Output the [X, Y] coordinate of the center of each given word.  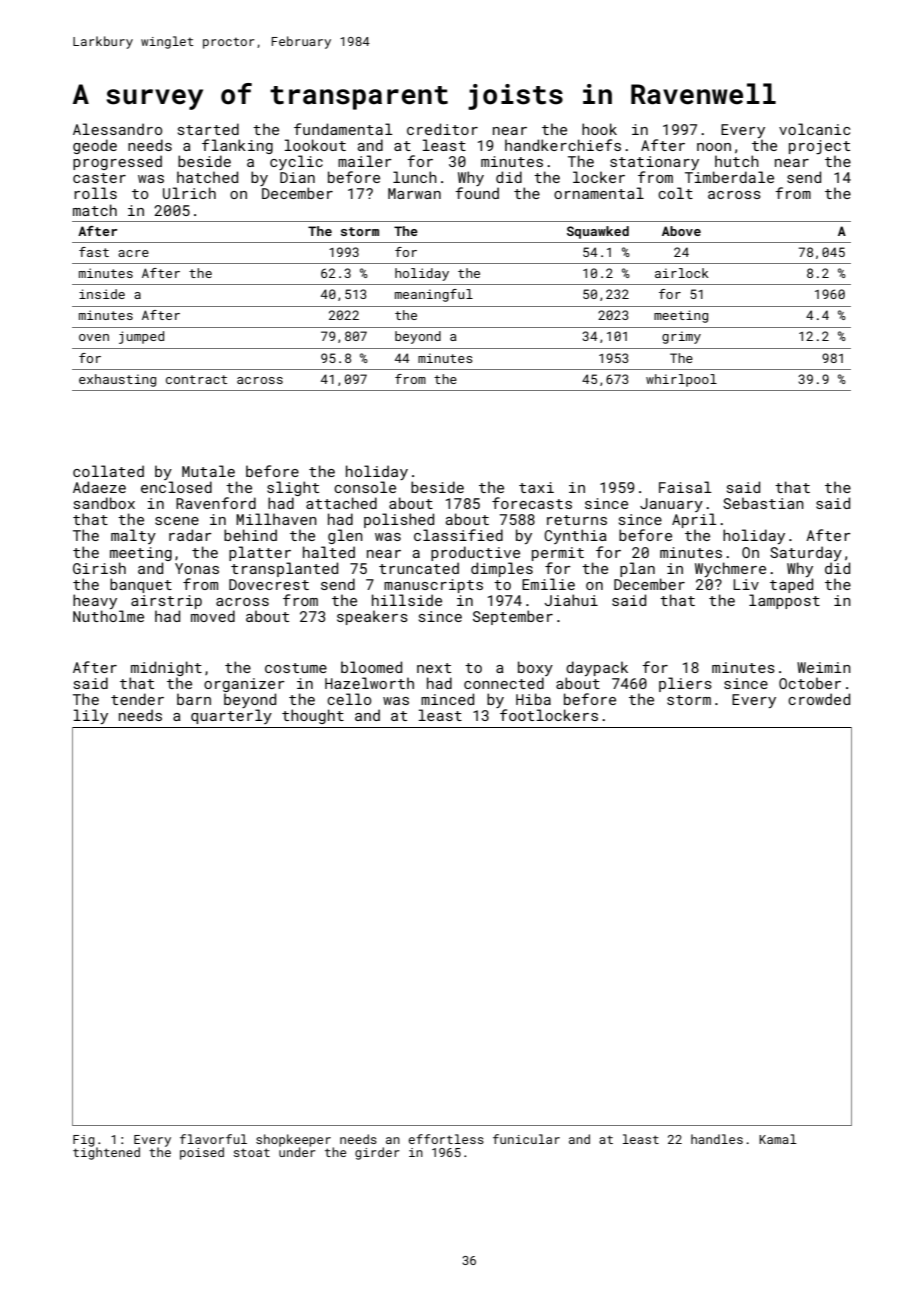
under [297, 1152]
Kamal [778, 1139]
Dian [297, 177]
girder [377, 1153]
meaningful [434, 295]
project [819, 147]
